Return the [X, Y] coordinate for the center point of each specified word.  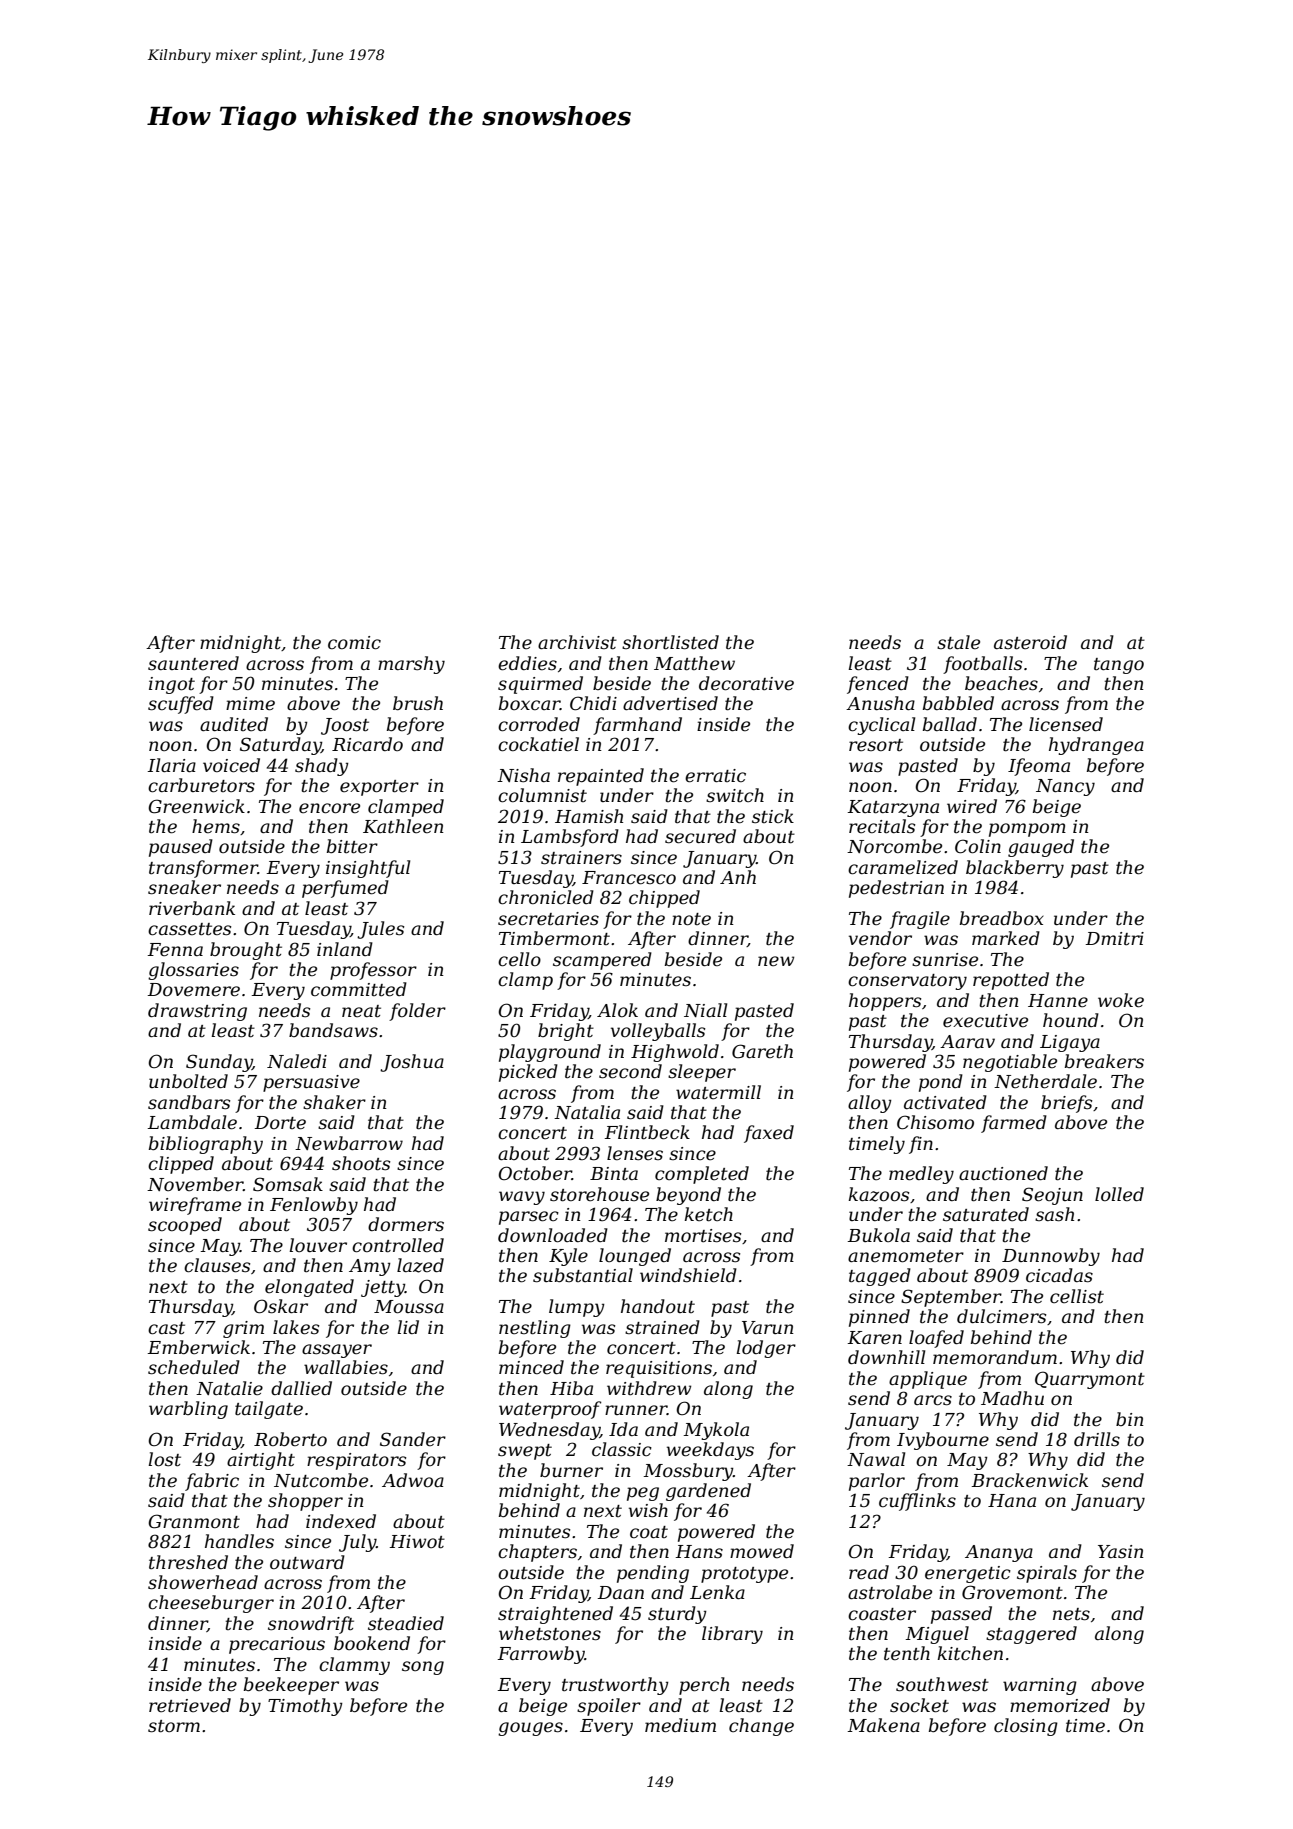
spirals [1047, 1574]
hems [216, 826]
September [951, 1298]
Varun [768, 1327]
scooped [185, 1226]
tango [1119, 666]
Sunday [219, 1063]
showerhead [203, 1582]
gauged [1041, 848]
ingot [172, 685]
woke [1121, 1000]
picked [528, 1073]
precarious [277, 1645]
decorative [746, 683]
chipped [664, 899]
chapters [537, 1553]
